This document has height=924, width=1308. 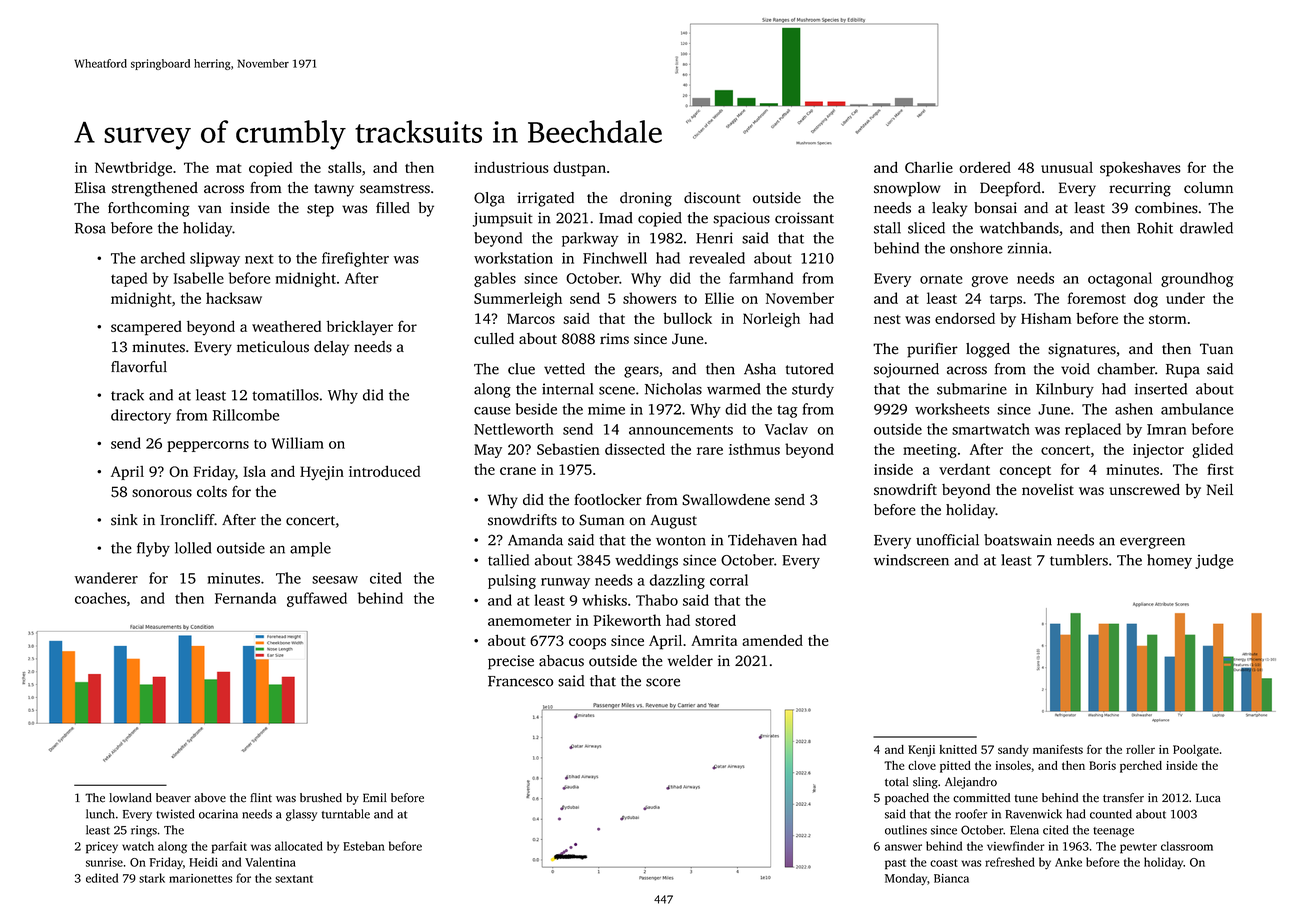 I want to click on sextant, so click(x=294, y=879).
